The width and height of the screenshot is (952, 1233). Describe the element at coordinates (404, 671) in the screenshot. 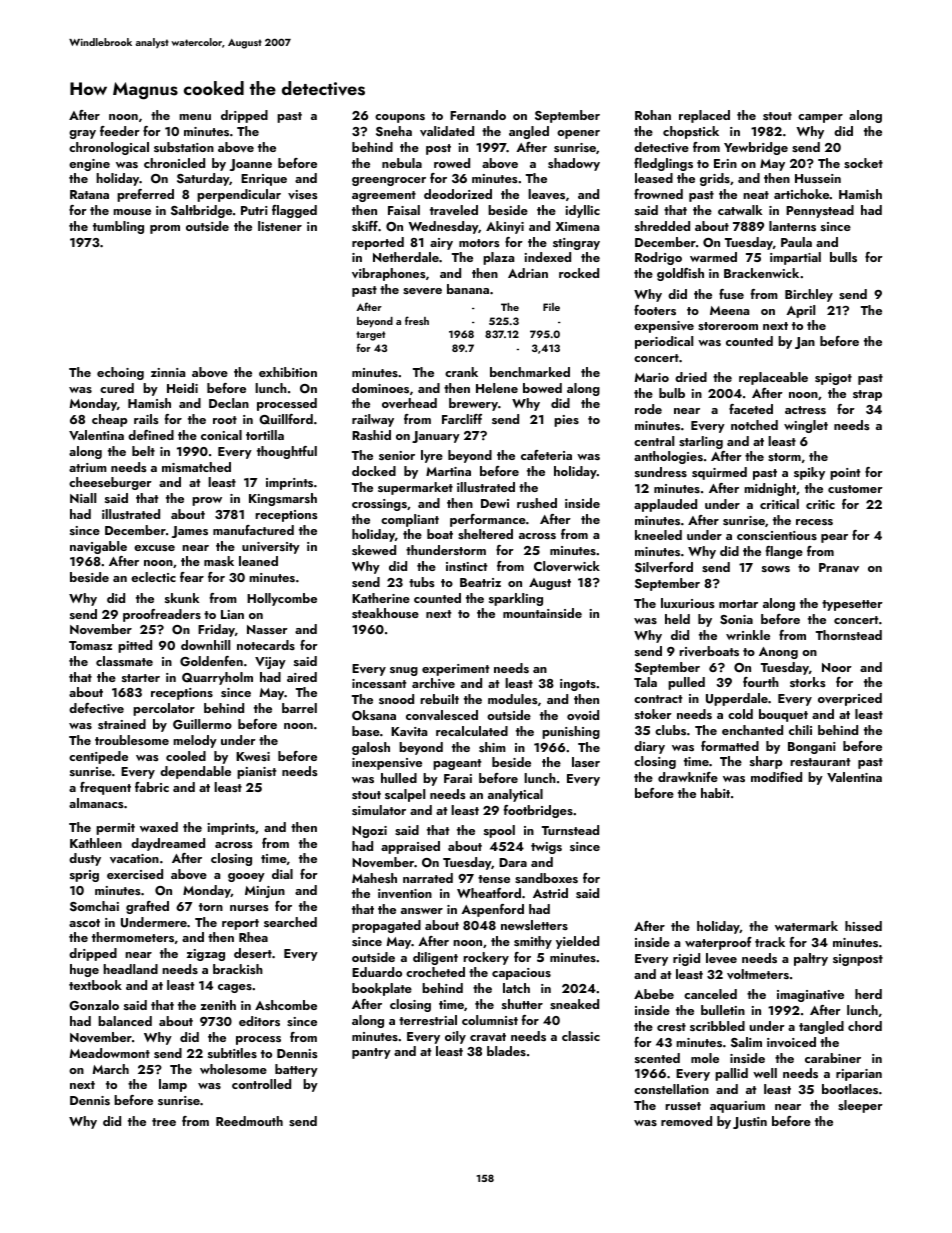

I see `snug` at that location.
